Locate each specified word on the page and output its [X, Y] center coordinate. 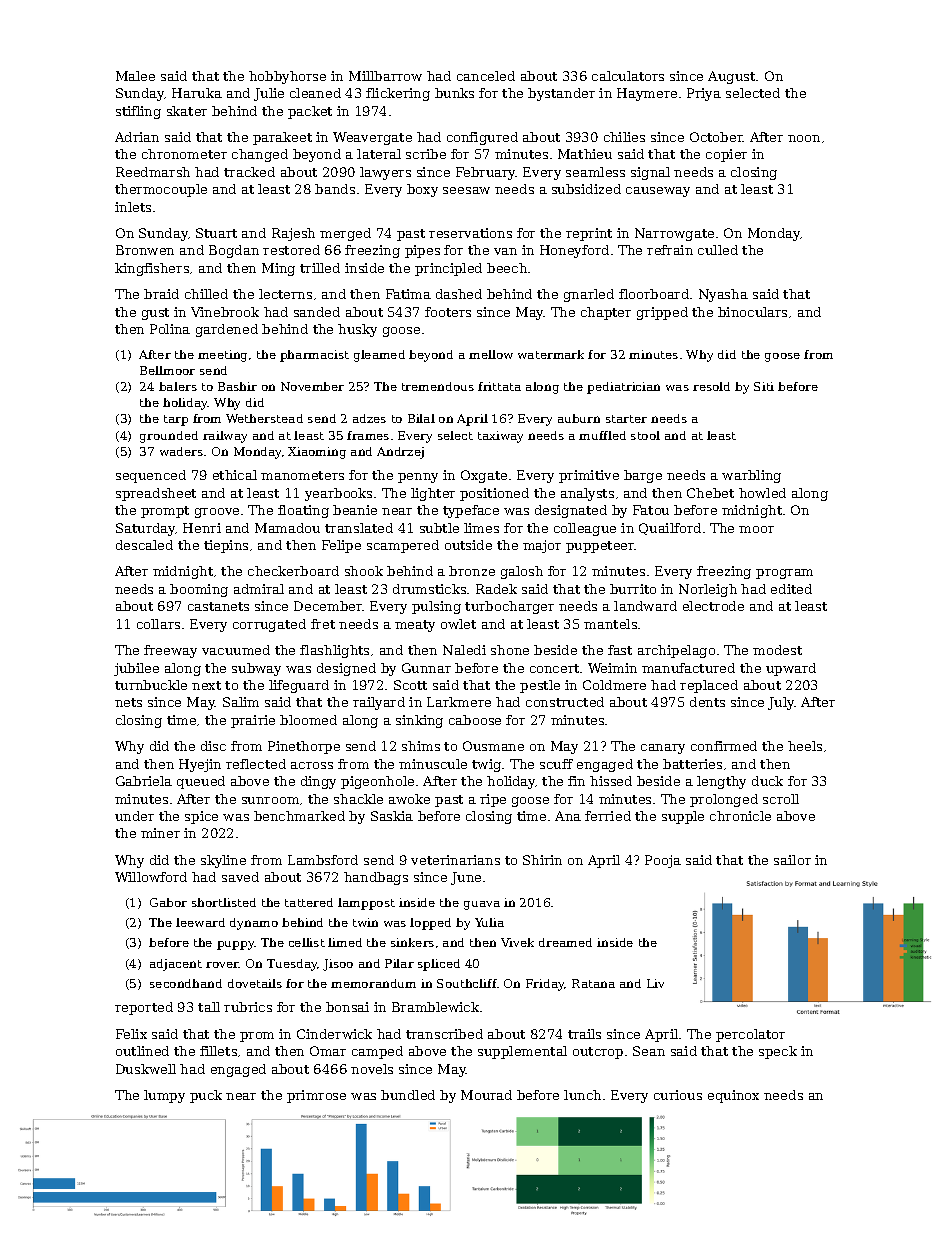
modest [777, 650]
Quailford [670, 529]
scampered [403, 546]
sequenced [151, 476]
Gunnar [426, 668]
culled [718, 250]
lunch [582, 1095]
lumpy [164, 1096]
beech [507, 268]
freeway [170, 651]
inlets [133, 207]
